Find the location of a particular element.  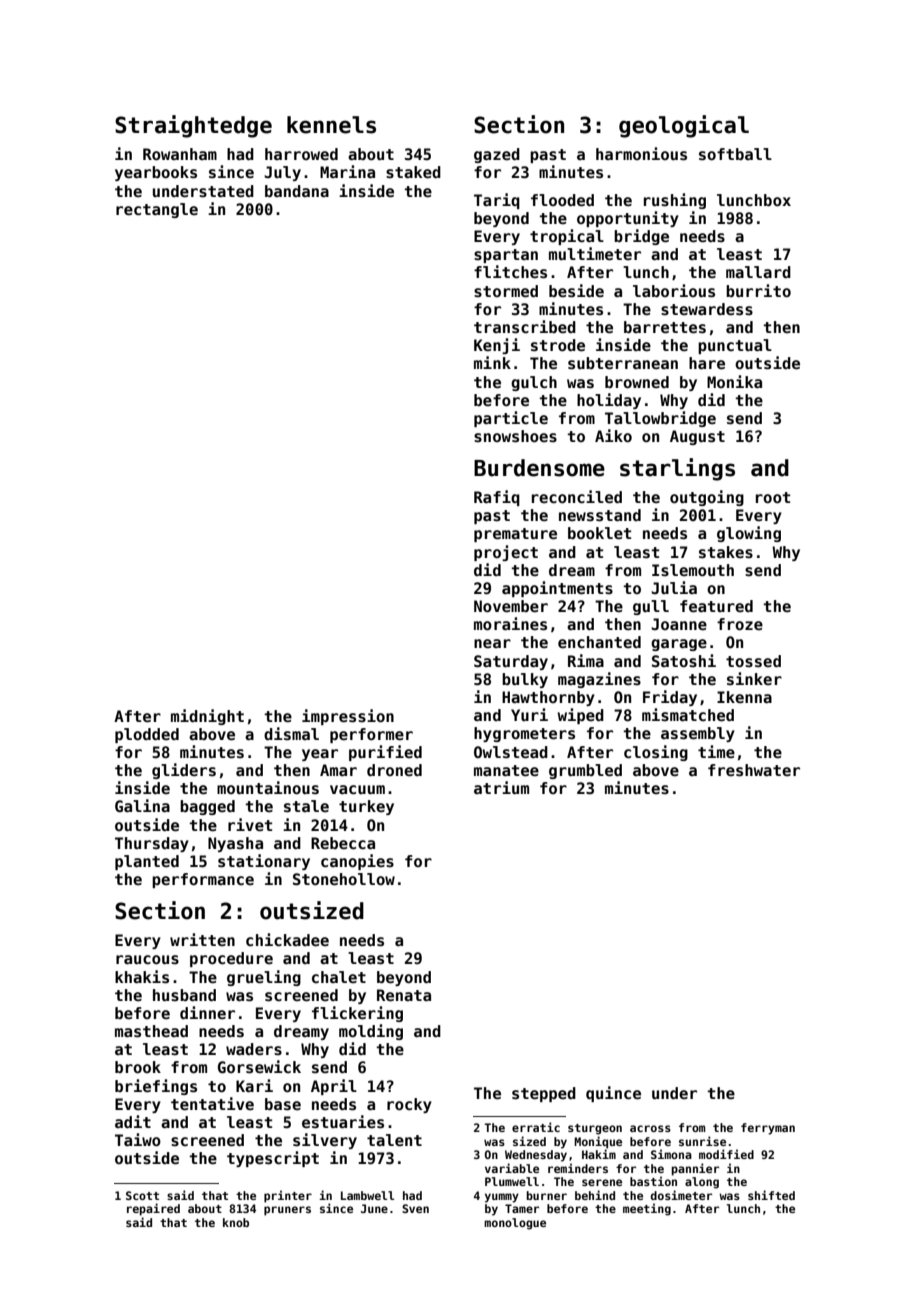

modified is located at coordinates (726, 1154).
